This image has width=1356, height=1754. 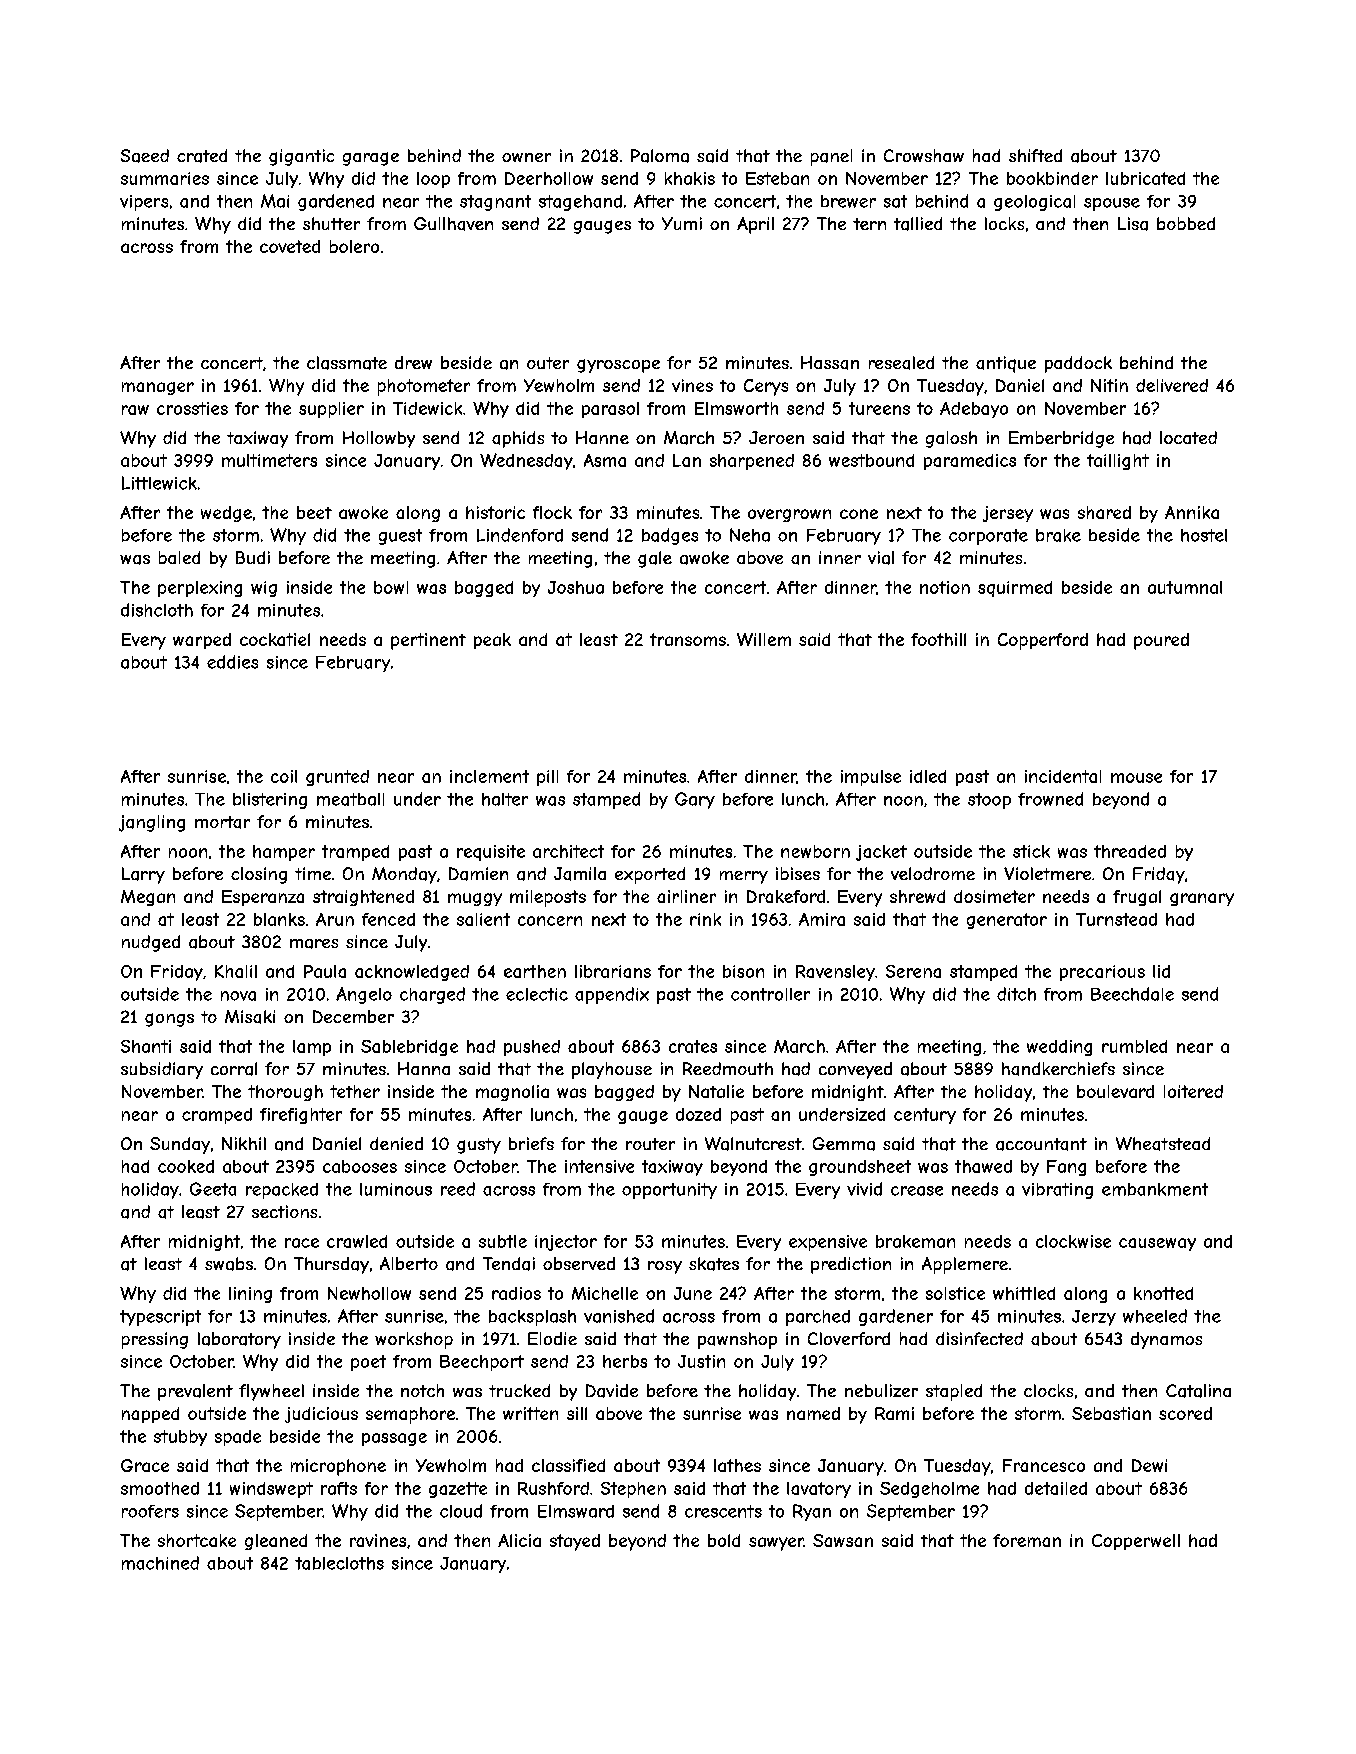 What do you see at coordinates (202, 641) in the image?
I see `warped` at bounding box center [202, 641].
